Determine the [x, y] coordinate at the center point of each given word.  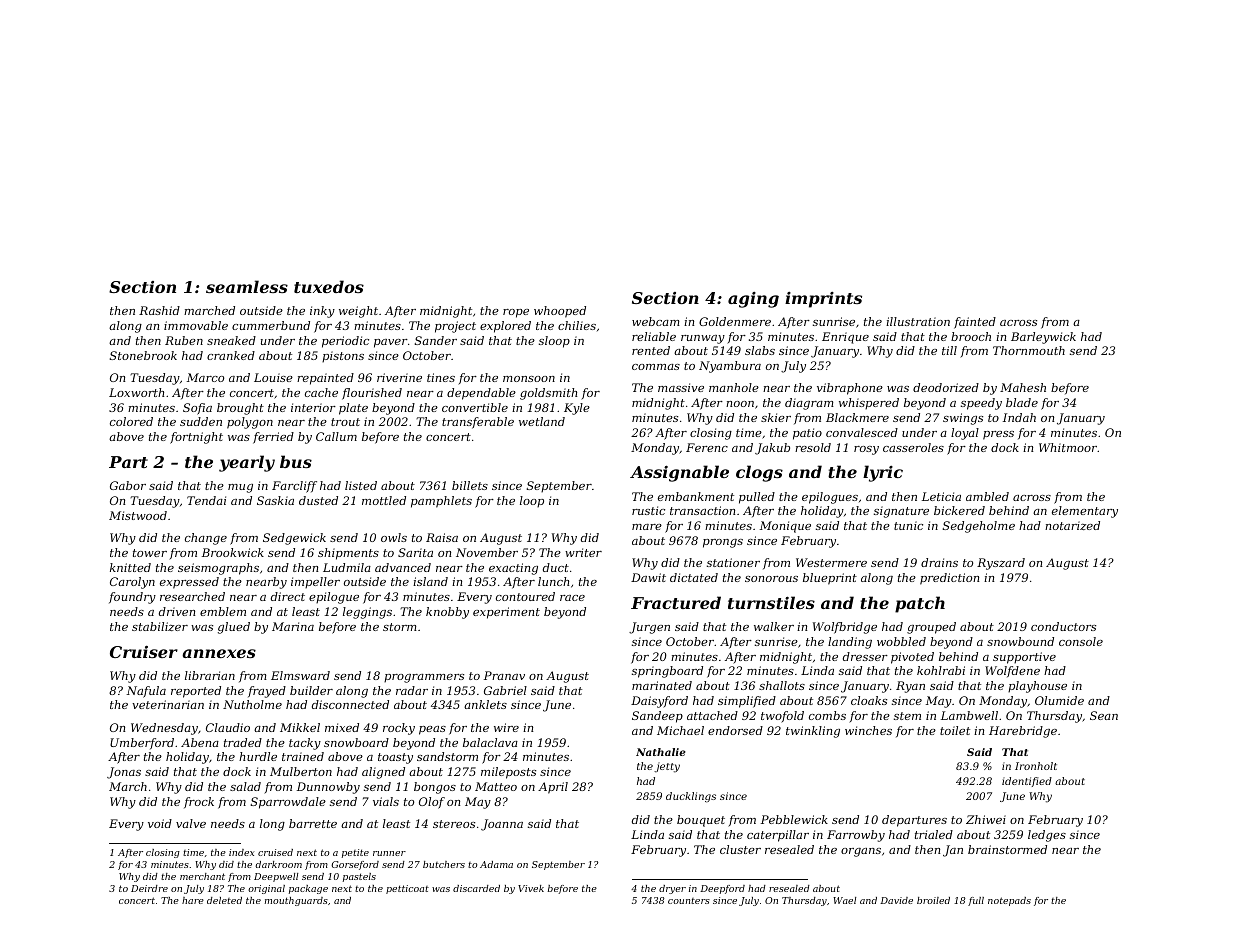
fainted [975, 323]
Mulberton [301, 771]
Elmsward [300, 675]
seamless [247, 286]
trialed [934, 834]
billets [470, 485]
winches [868, 730]
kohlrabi [941, 670]
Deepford [722, 889]
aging [753, 300]
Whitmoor [1068, 447]
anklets [485, 704]
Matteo [496, 786]
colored [131, 421]
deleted [224, 900]
